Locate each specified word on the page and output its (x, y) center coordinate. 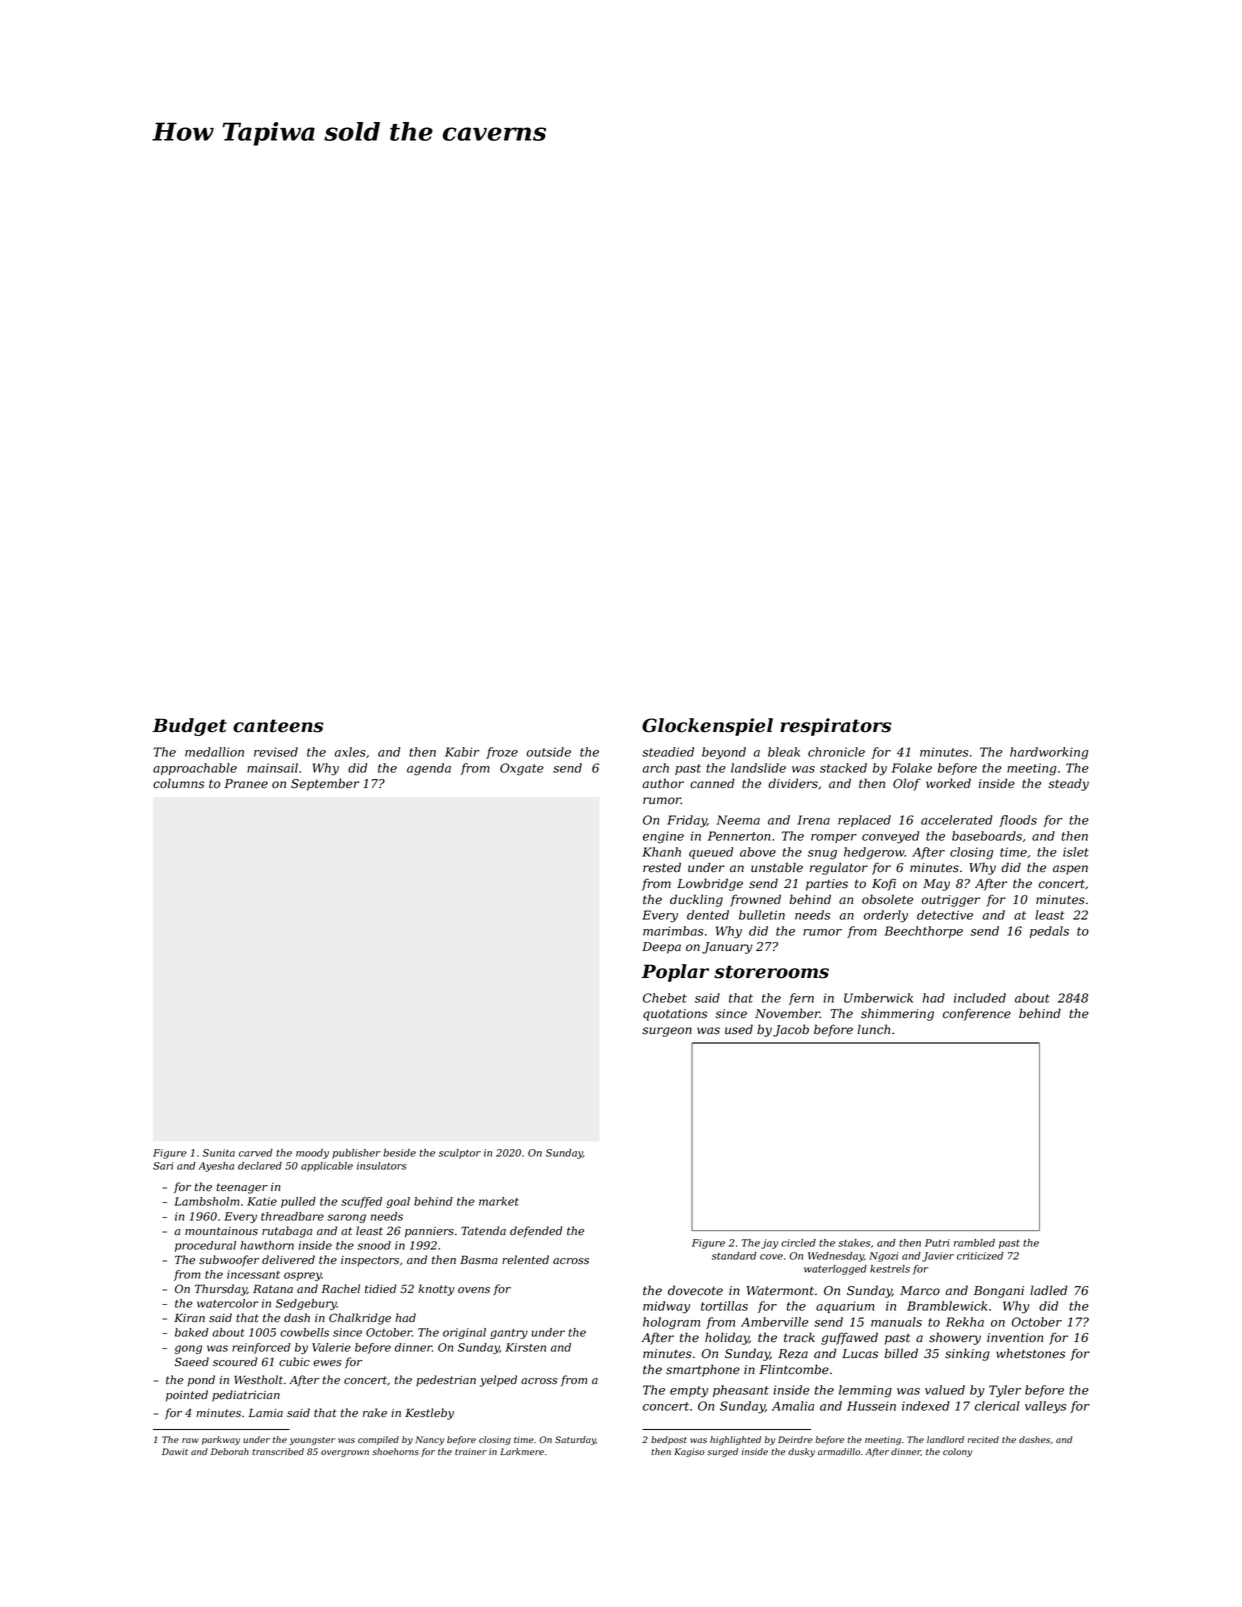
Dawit (175, 1451)
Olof (907, 784)
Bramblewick (947, 1306)
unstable (777, 867)
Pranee (246, 784)
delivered (288, 1259)
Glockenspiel (707, 727)
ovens (474, 1290)
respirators (835, 727)
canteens (278, 726)
